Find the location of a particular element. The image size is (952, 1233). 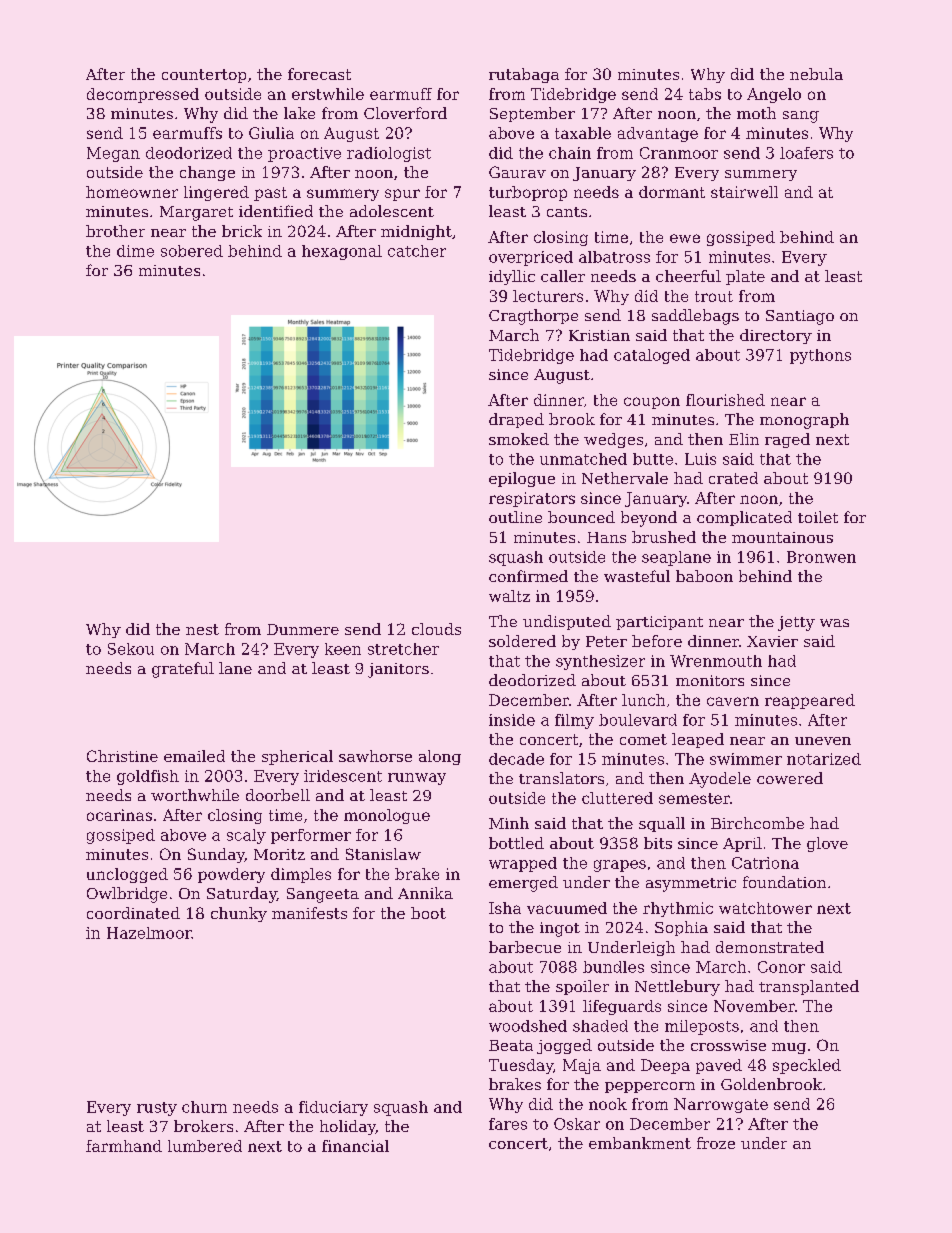

Catriona is located at coordinates (765, 863).
